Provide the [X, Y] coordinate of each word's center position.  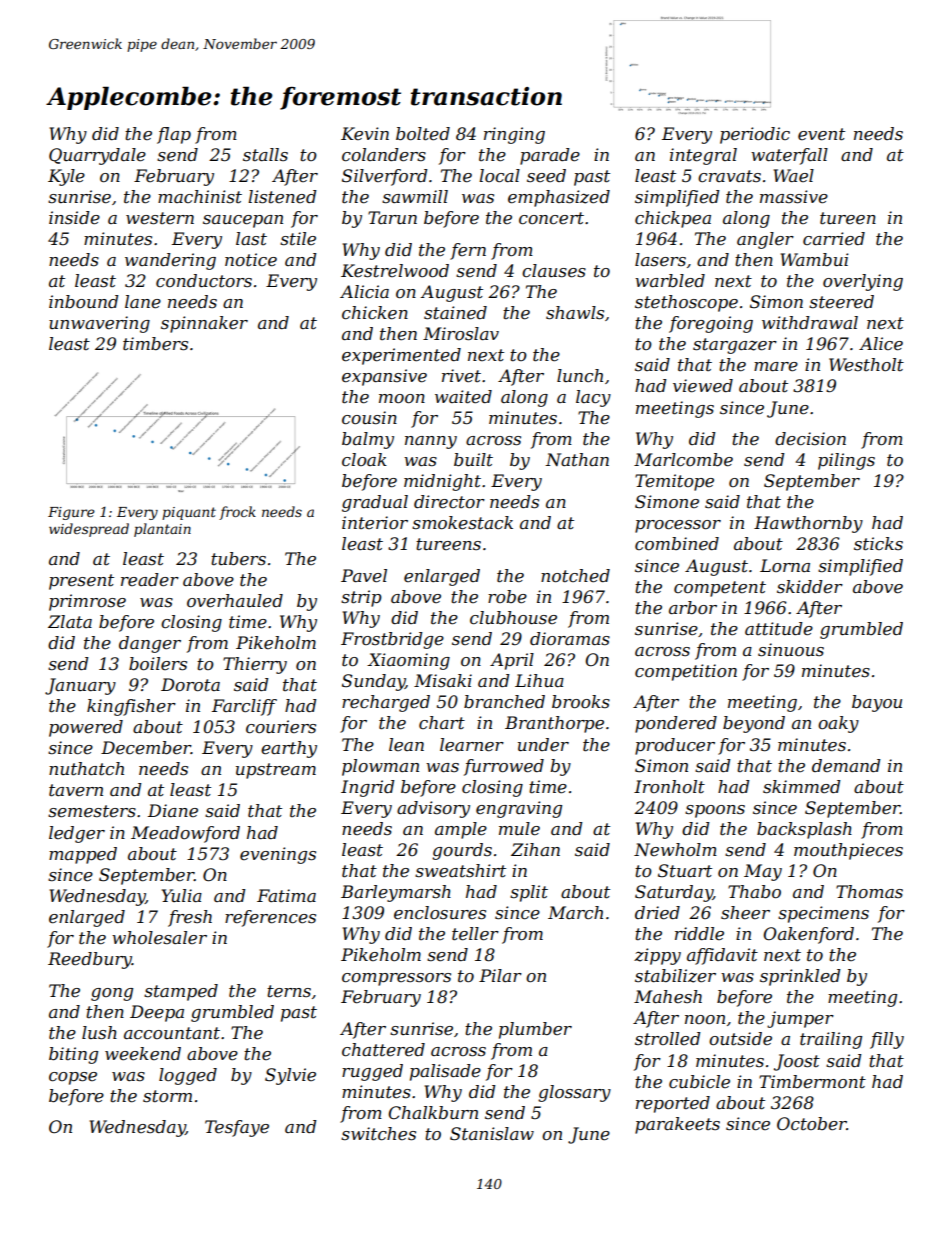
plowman [380, 767]
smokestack [462, 523]
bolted [423, 134]
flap [174, 135]
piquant [189, 513]
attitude [779, 629]
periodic [755, 135]
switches [378, 1134]
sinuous [791, 650]
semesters [92, 811]
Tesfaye [237, 1128]
